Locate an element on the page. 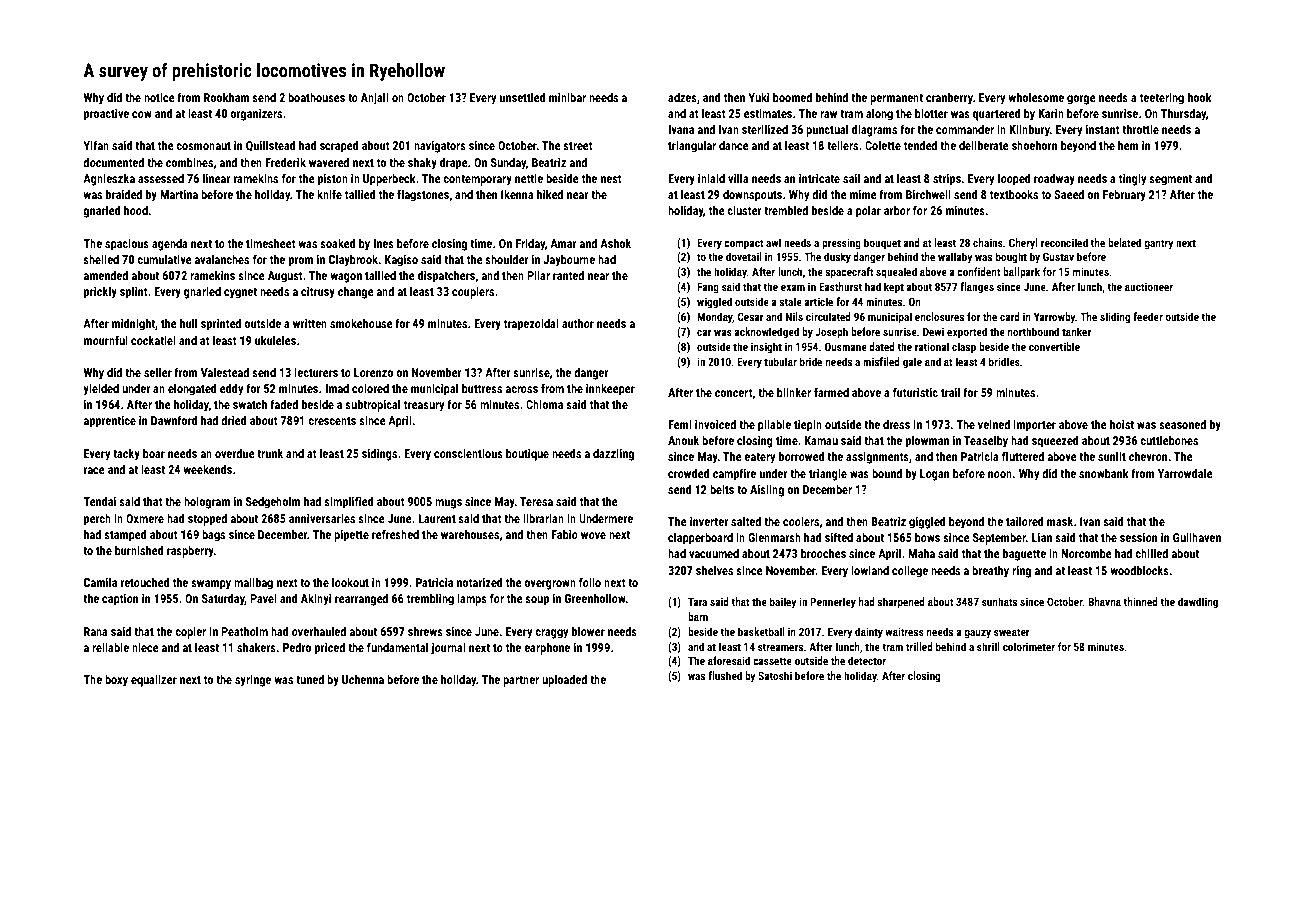 This page has height=924, width=1308. wholesome is located at coordinates (1036, 97).
